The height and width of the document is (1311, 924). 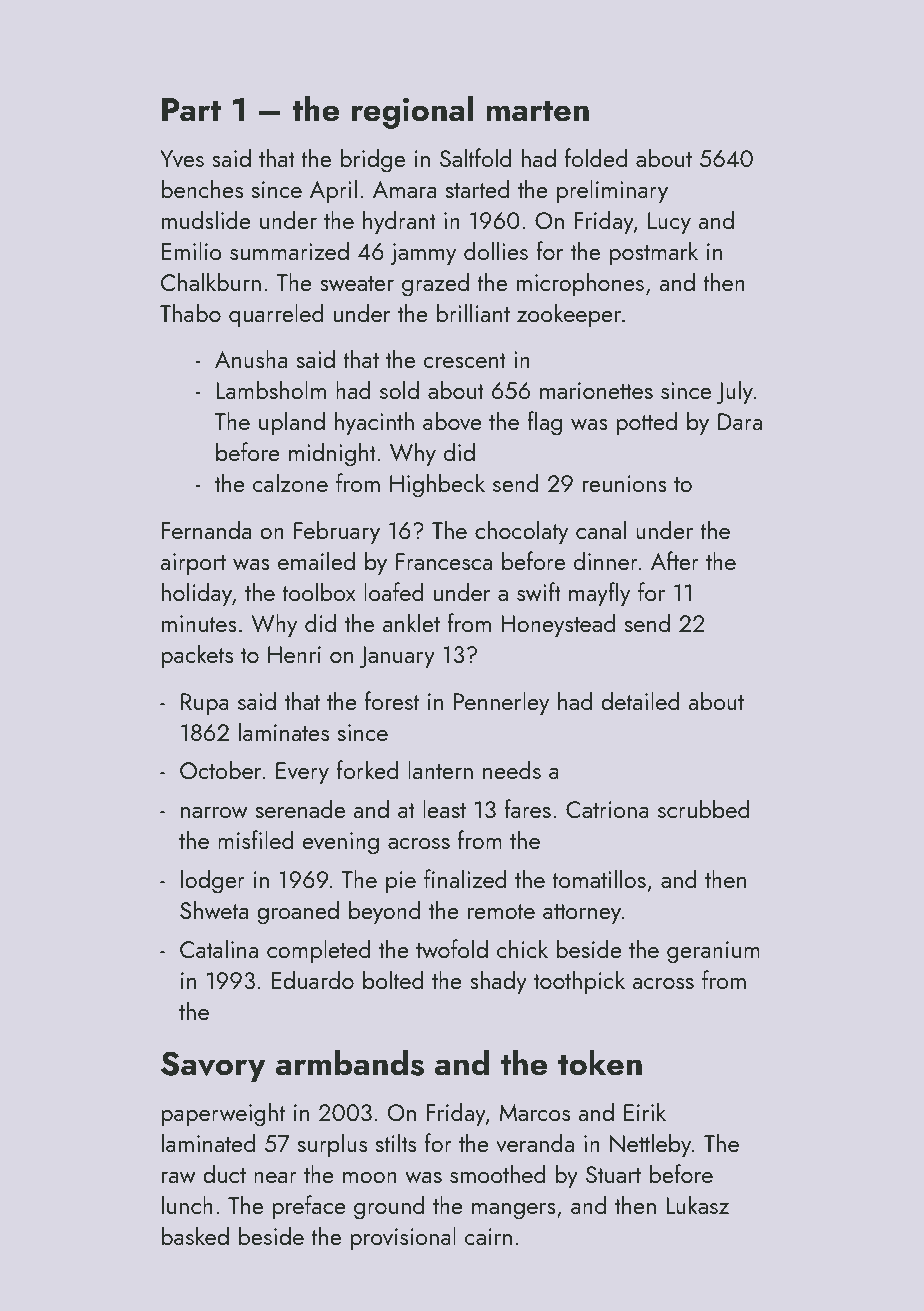 I want to click on basked, so click(x=195, y=1235).
